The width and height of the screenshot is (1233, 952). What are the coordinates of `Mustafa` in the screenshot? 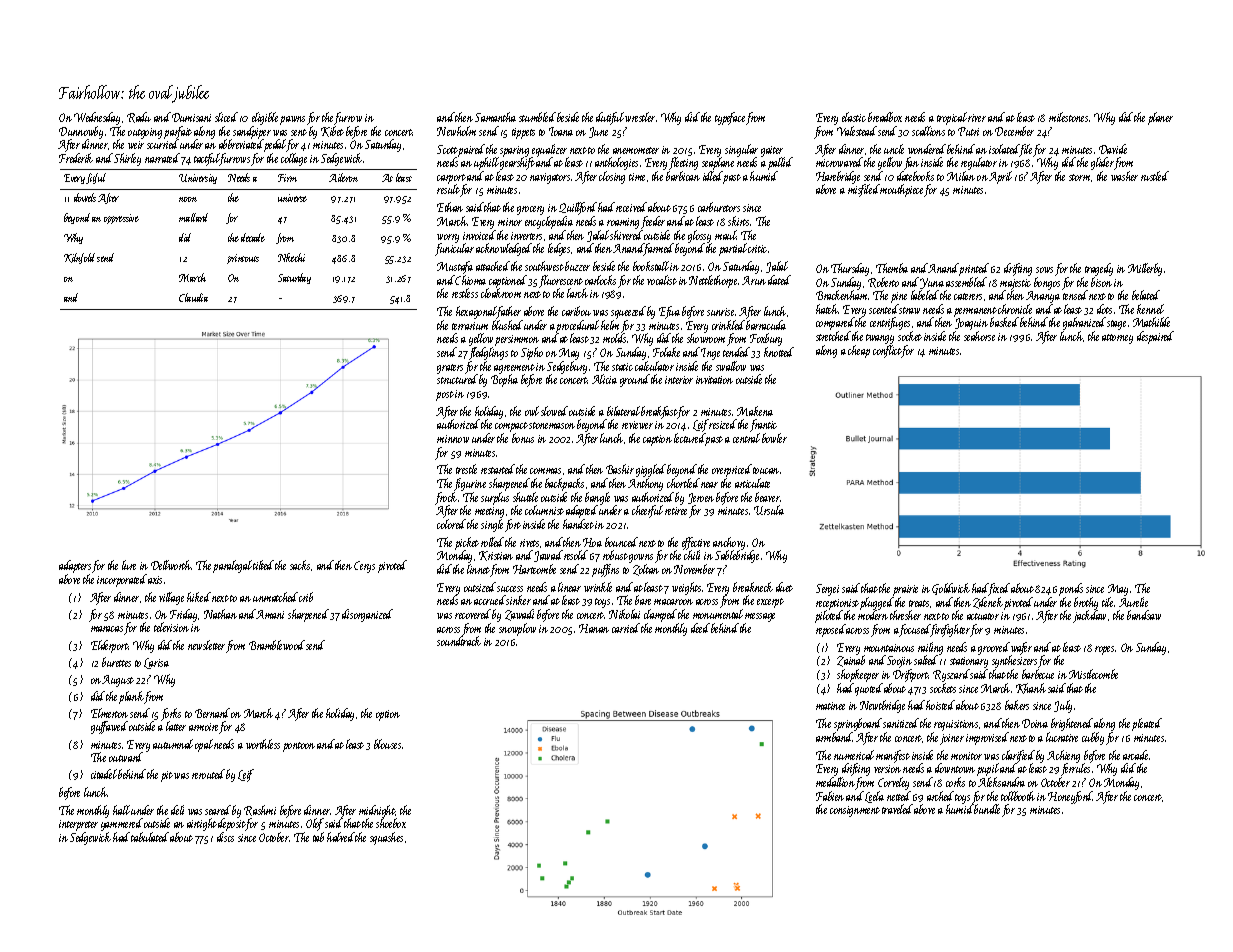 It's located at (455, 267).
